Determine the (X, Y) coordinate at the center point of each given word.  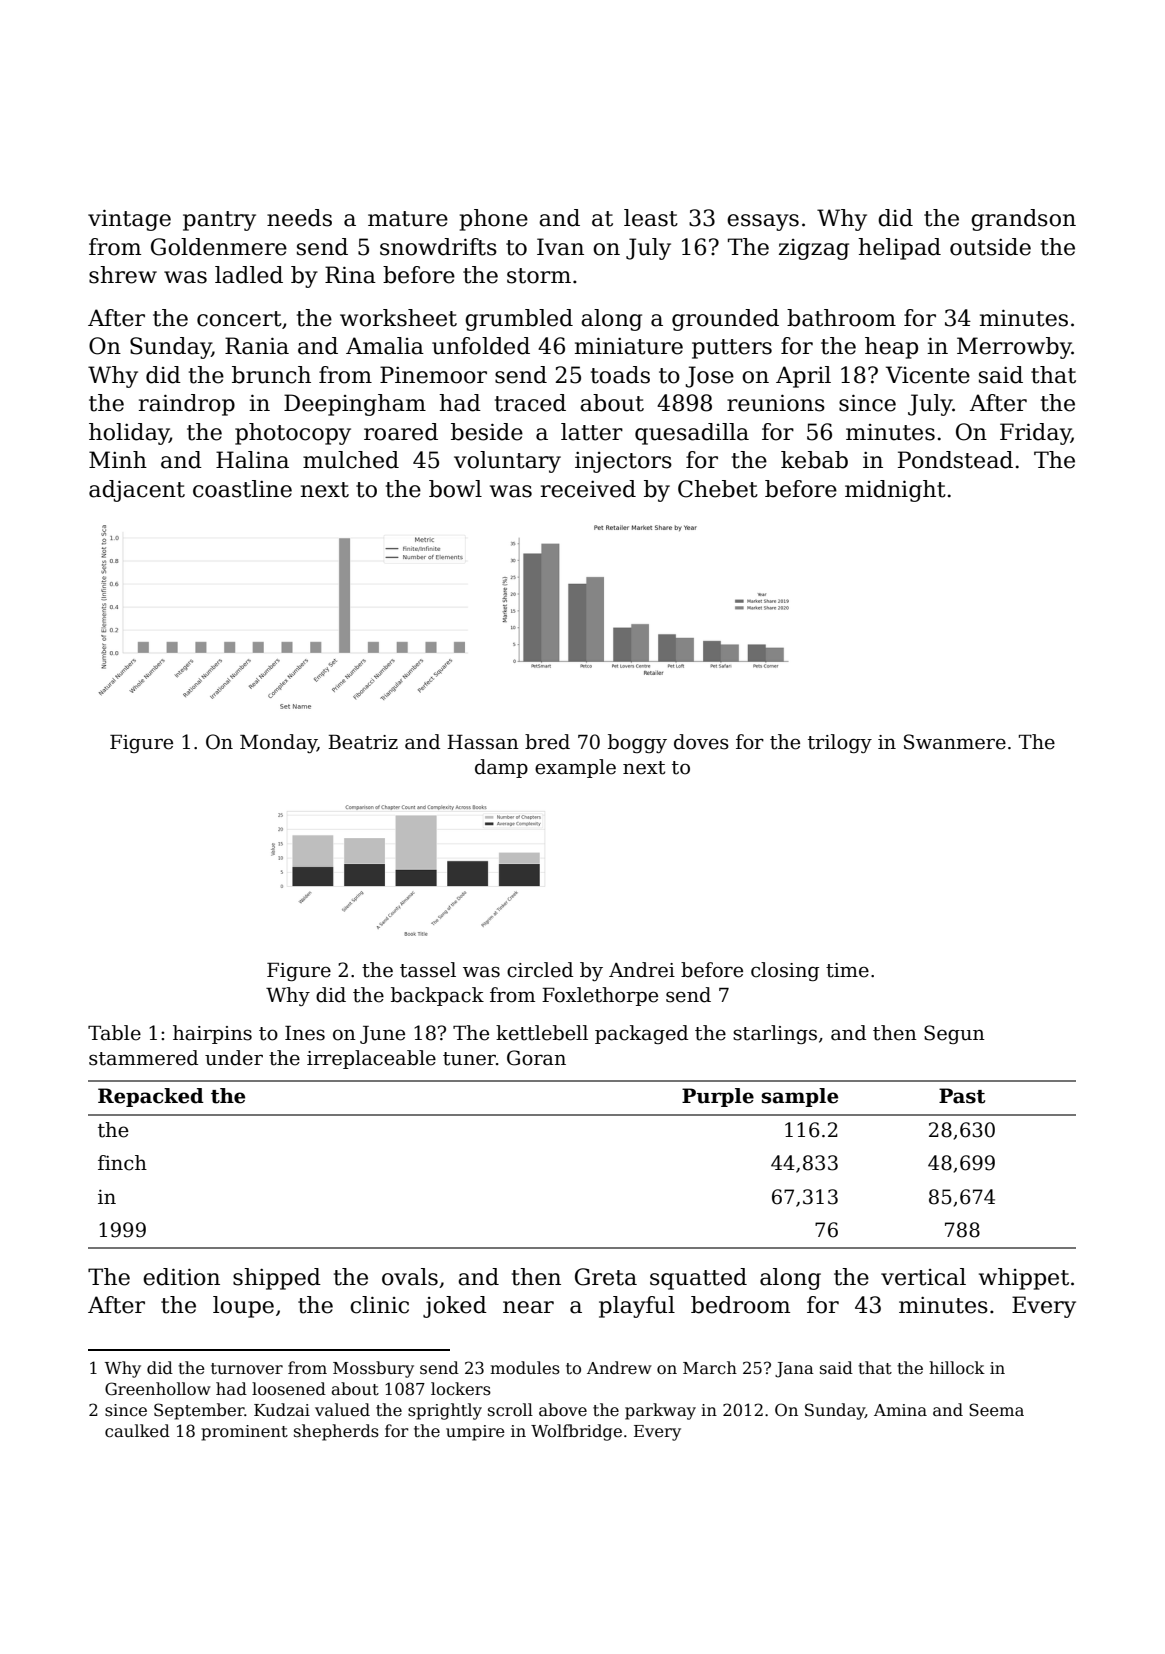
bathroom (841, 318)
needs (299, 218)
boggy (637, 743)
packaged (641, 1034)
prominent (244, 1433)
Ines (305, 1033)
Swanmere (955, 742)
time (847, 970)
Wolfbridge (576, 1432)
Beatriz (363, 742)
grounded (725, 320)
